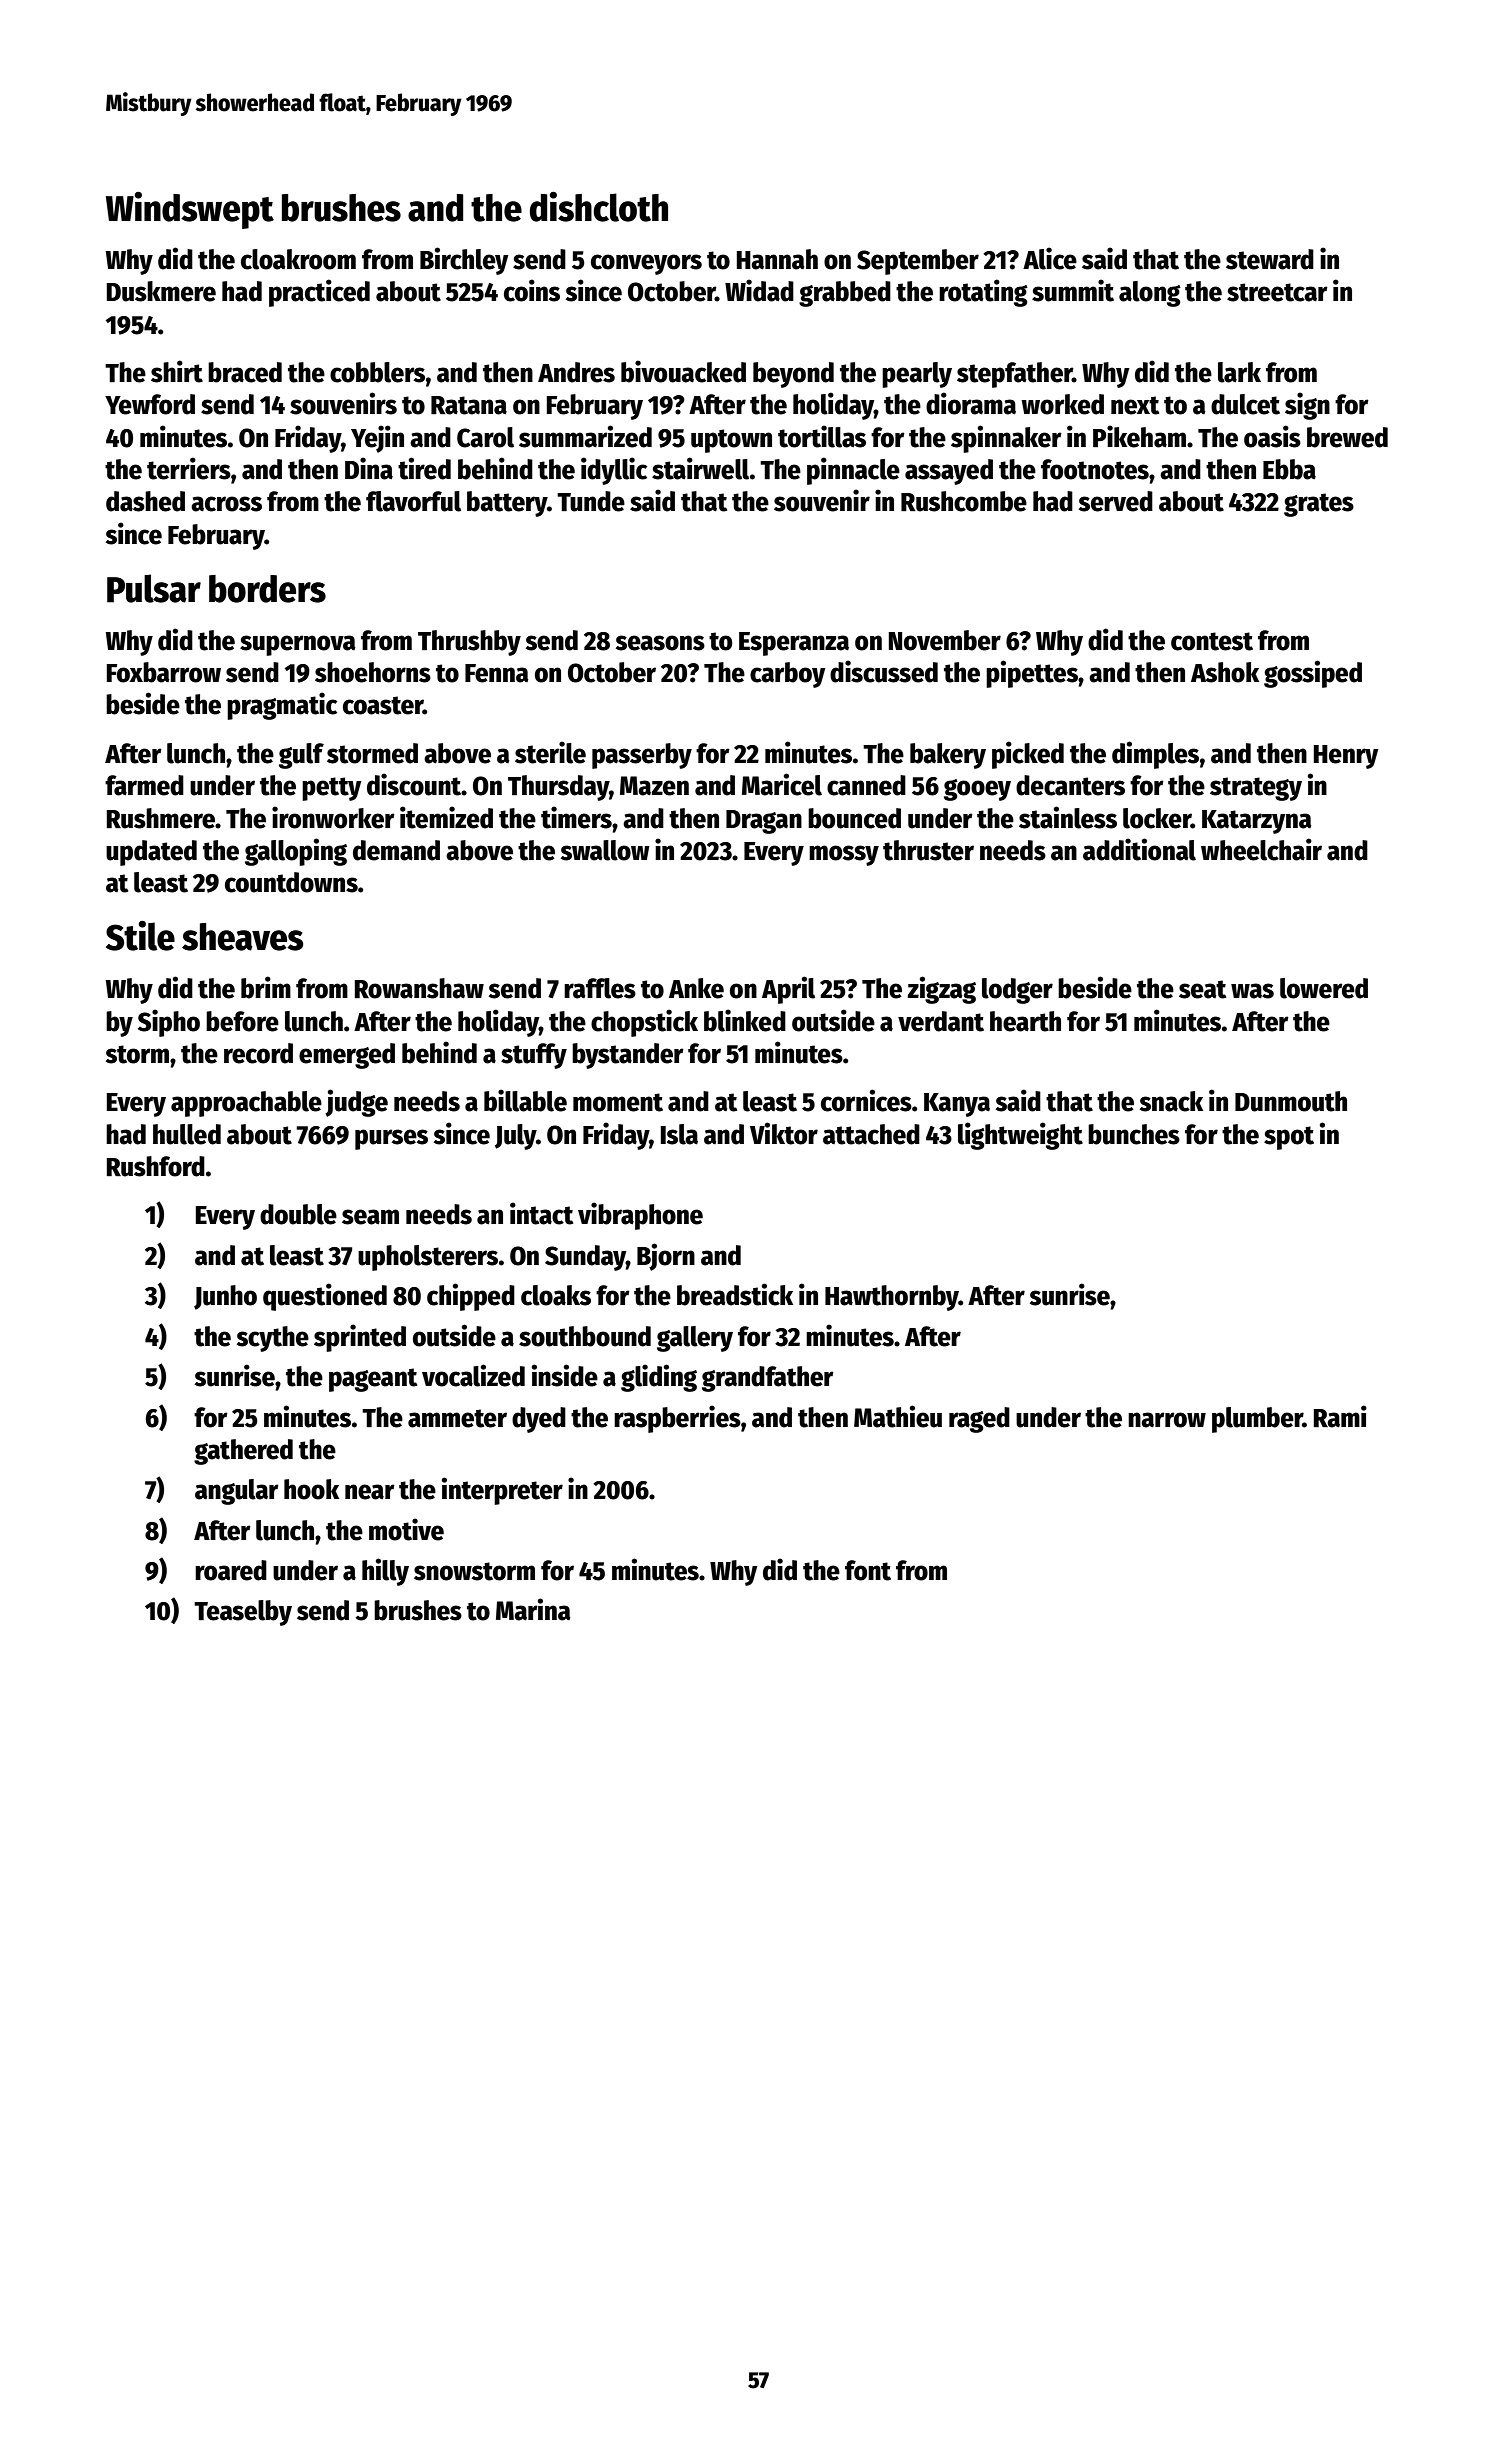 The height and width of the screenshot is (2464, 1496). I want to click on was, so click(1252, 991).
